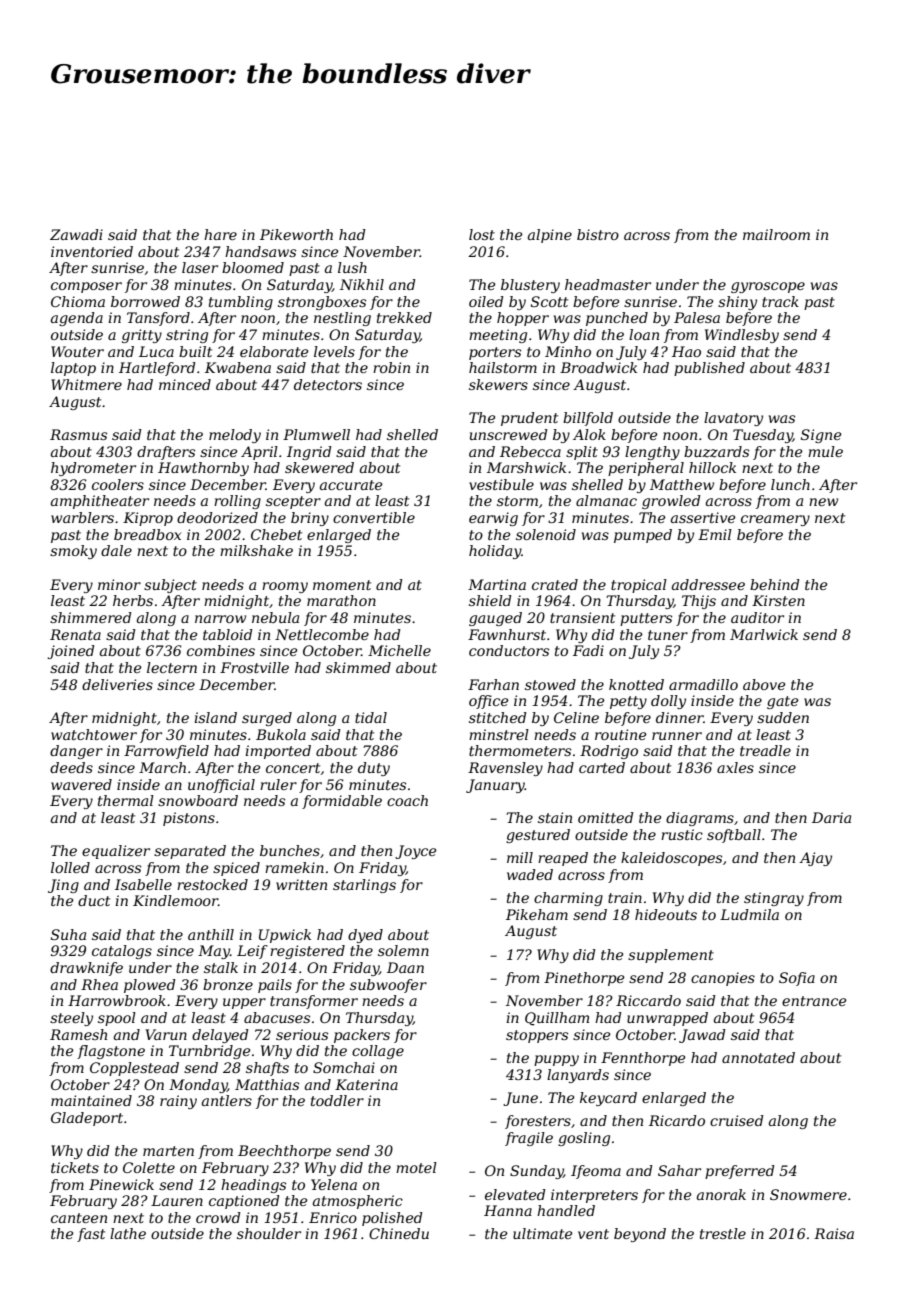 The height and width of the page is (1316, 908). I want to click on laser, so click(200, 267).
